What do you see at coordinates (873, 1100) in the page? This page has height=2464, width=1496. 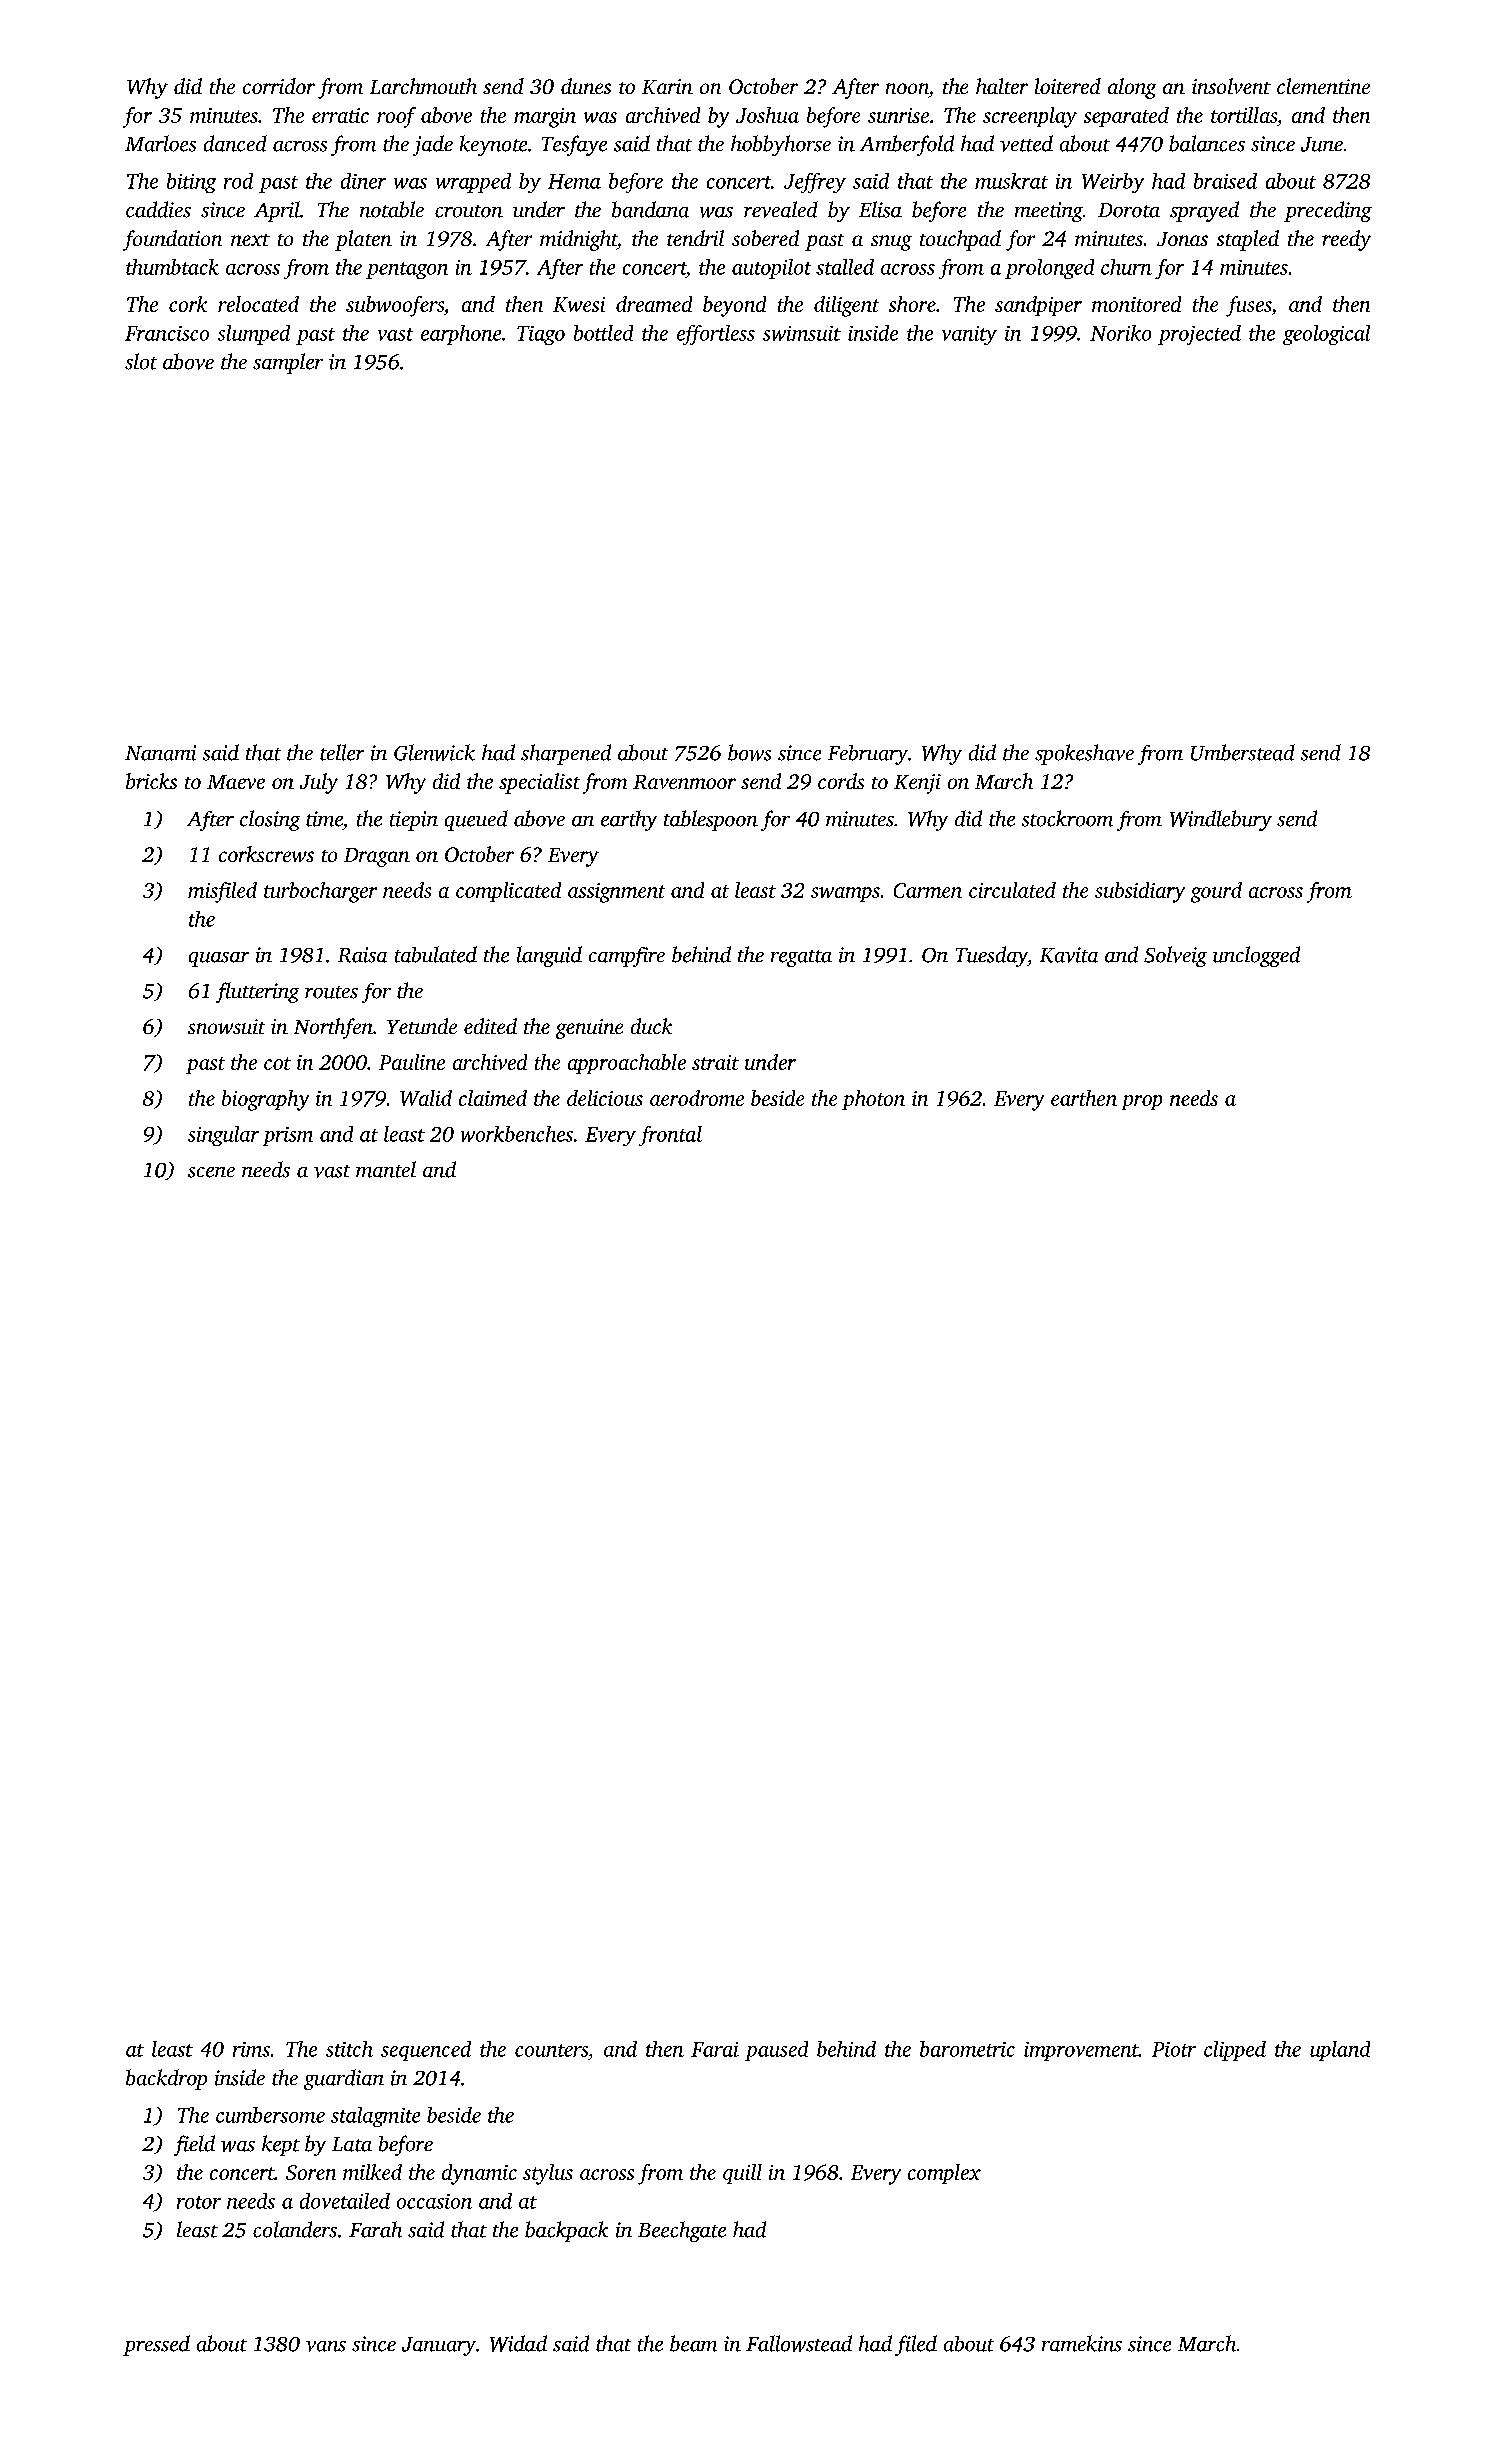 I see `photon` at bounding box center [873, 1100].
